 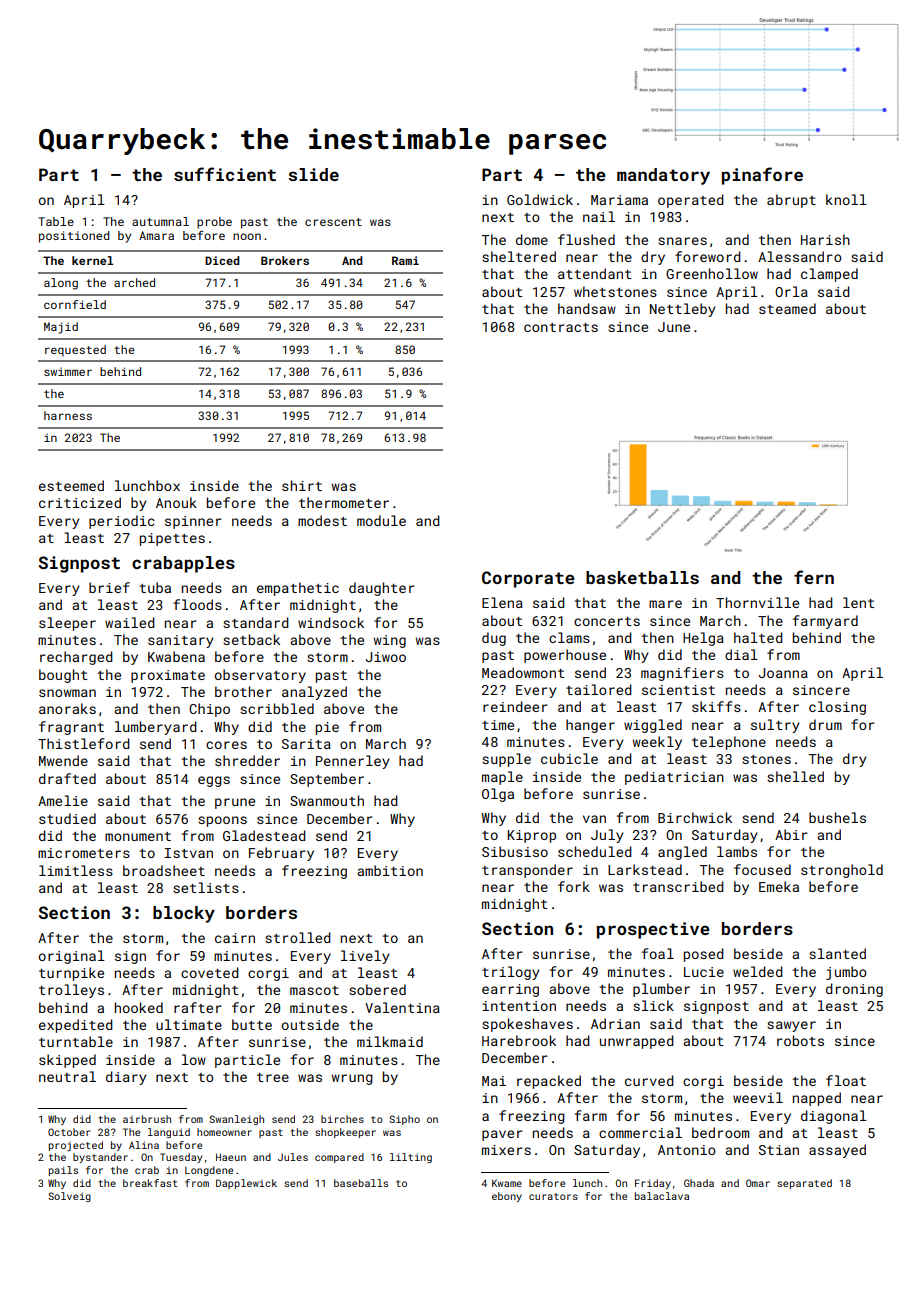 What do you see at coordinates (804, 1184) in the document?
I see `separated` at bounding box center [804, 1184].
